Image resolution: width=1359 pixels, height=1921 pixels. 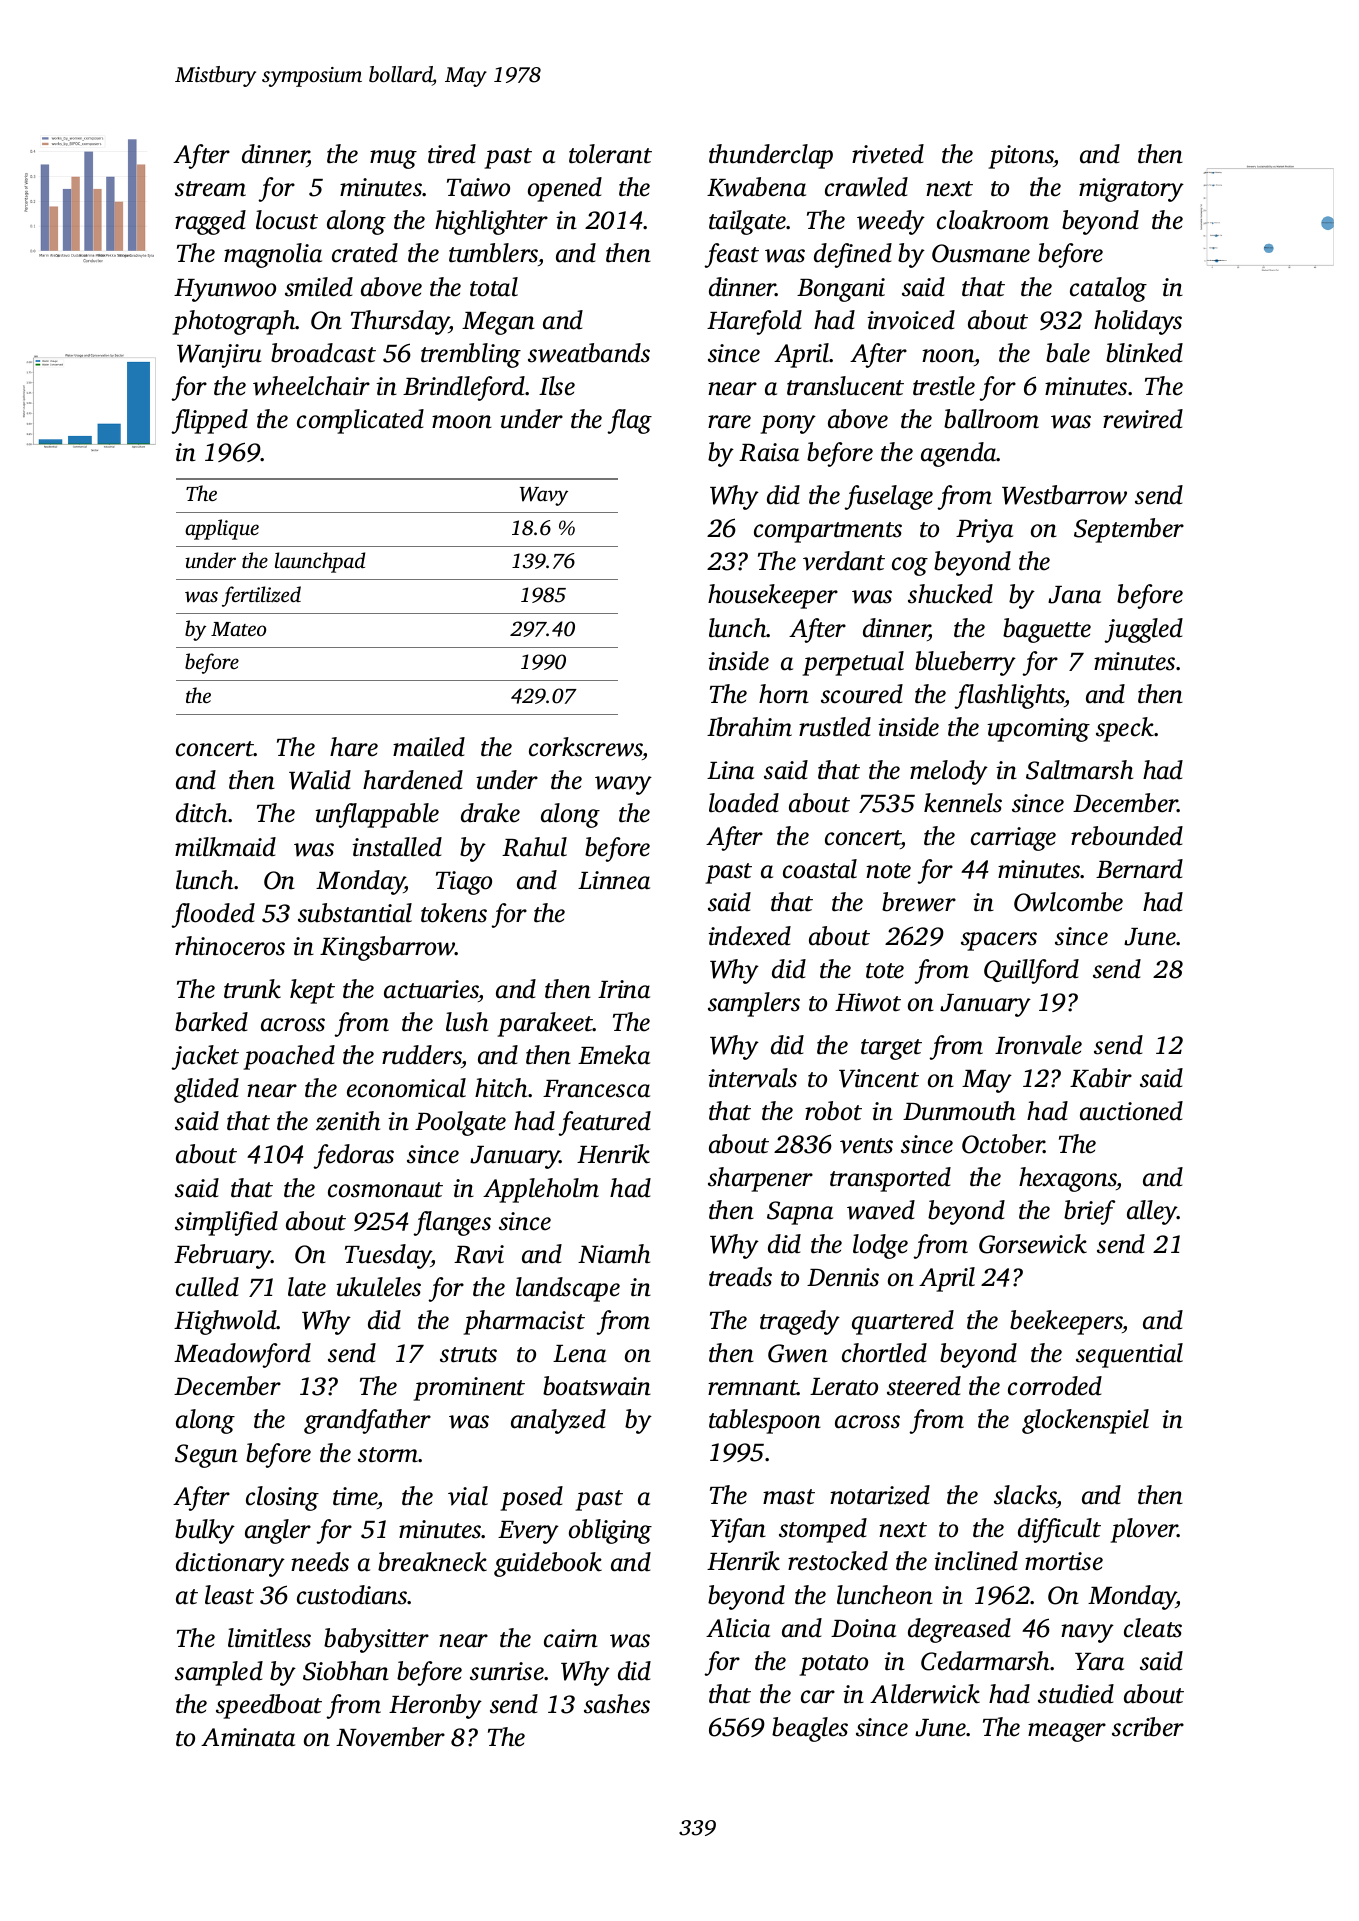 I want to click on Raisa, so click(x=769, y=452).
